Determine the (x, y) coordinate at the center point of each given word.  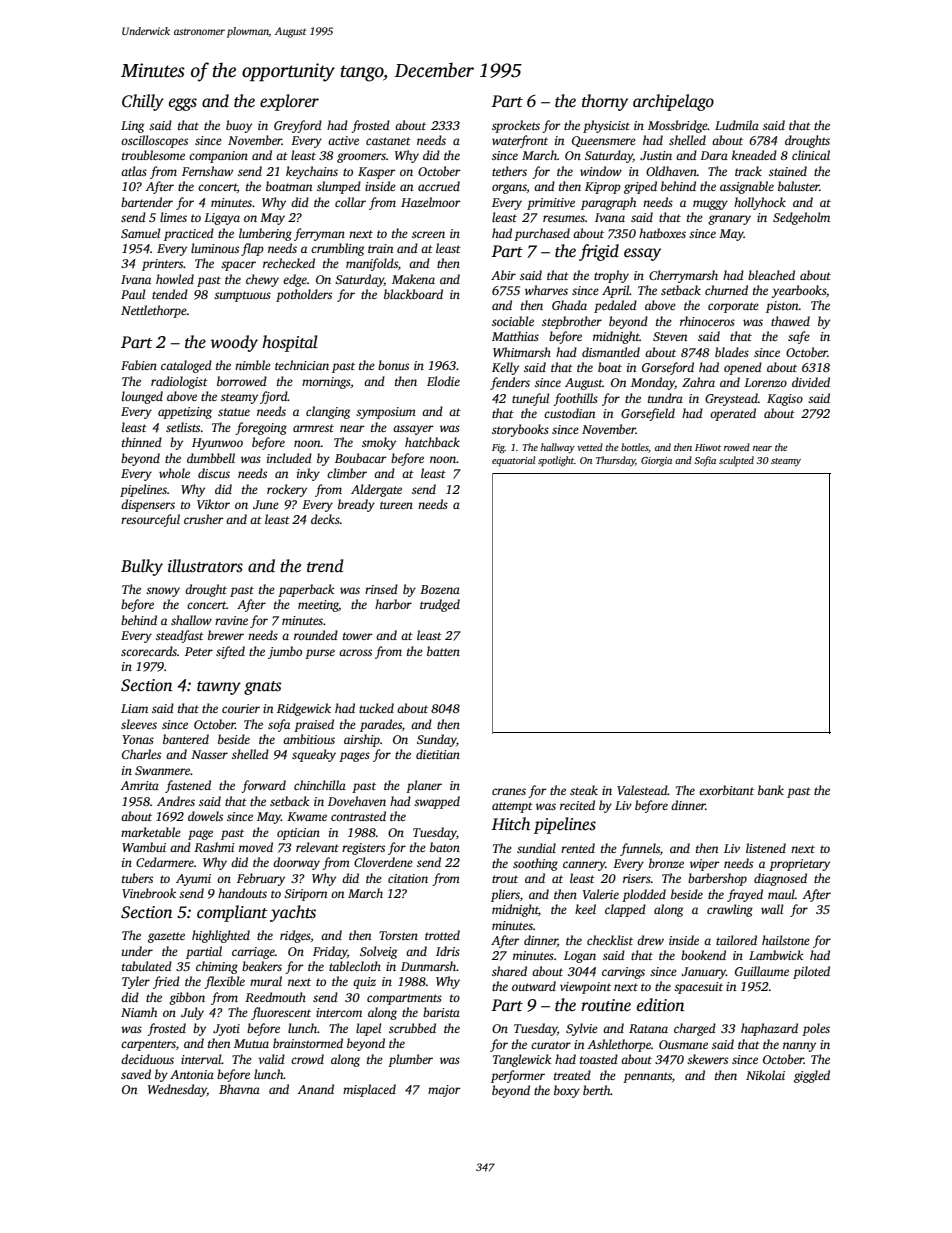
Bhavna (239, 1089)
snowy (163, 592)
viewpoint (585, 988)
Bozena (440, 589)
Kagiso (785, 400)
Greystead (731, 399)
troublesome (153, 155)
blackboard (413, 294)
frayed (745, 895)
